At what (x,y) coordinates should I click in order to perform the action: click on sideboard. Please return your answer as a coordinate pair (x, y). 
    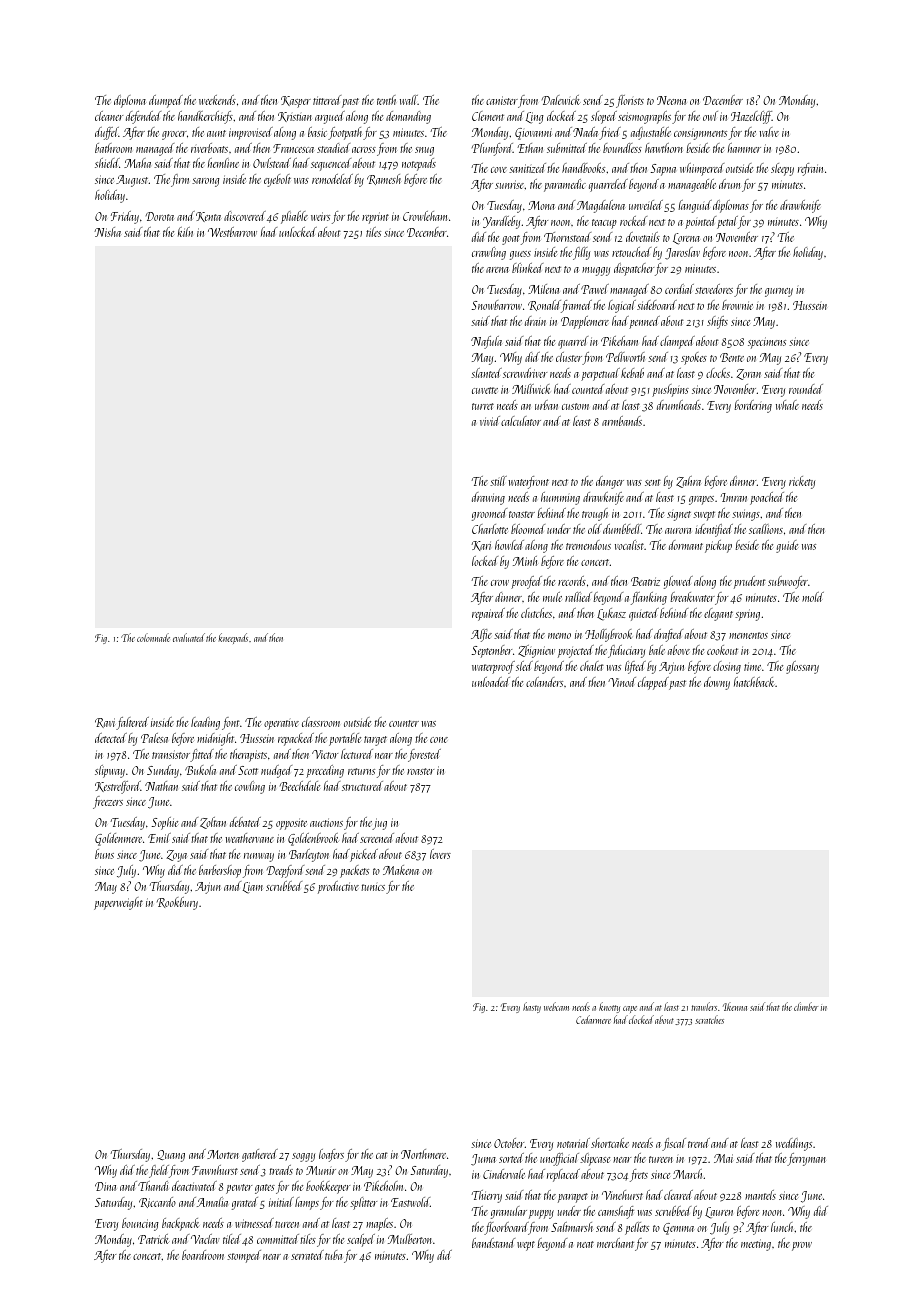
    Looking at the image, I should click on (657, 305).
